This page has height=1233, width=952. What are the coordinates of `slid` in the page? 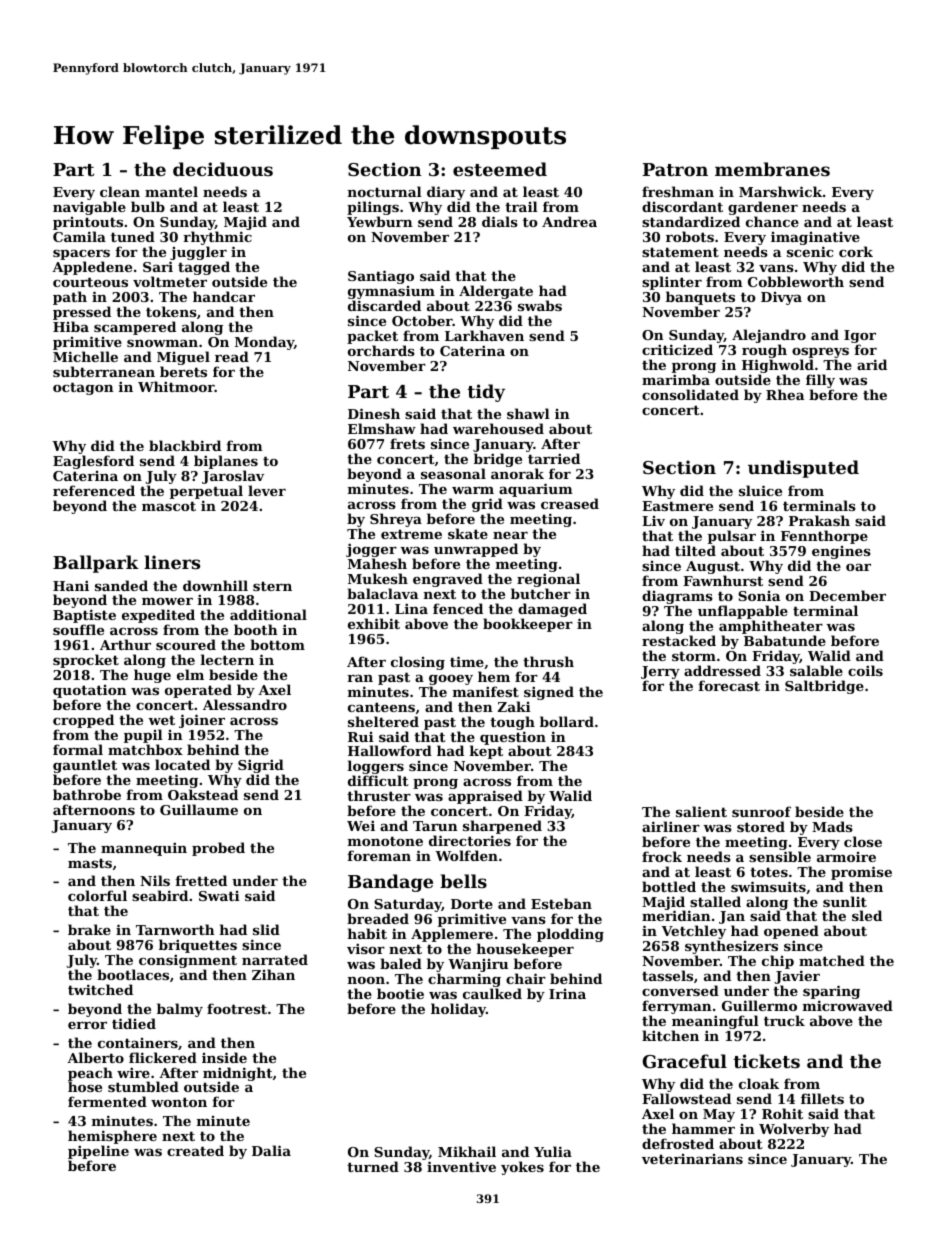 It's located at (266, 929).
